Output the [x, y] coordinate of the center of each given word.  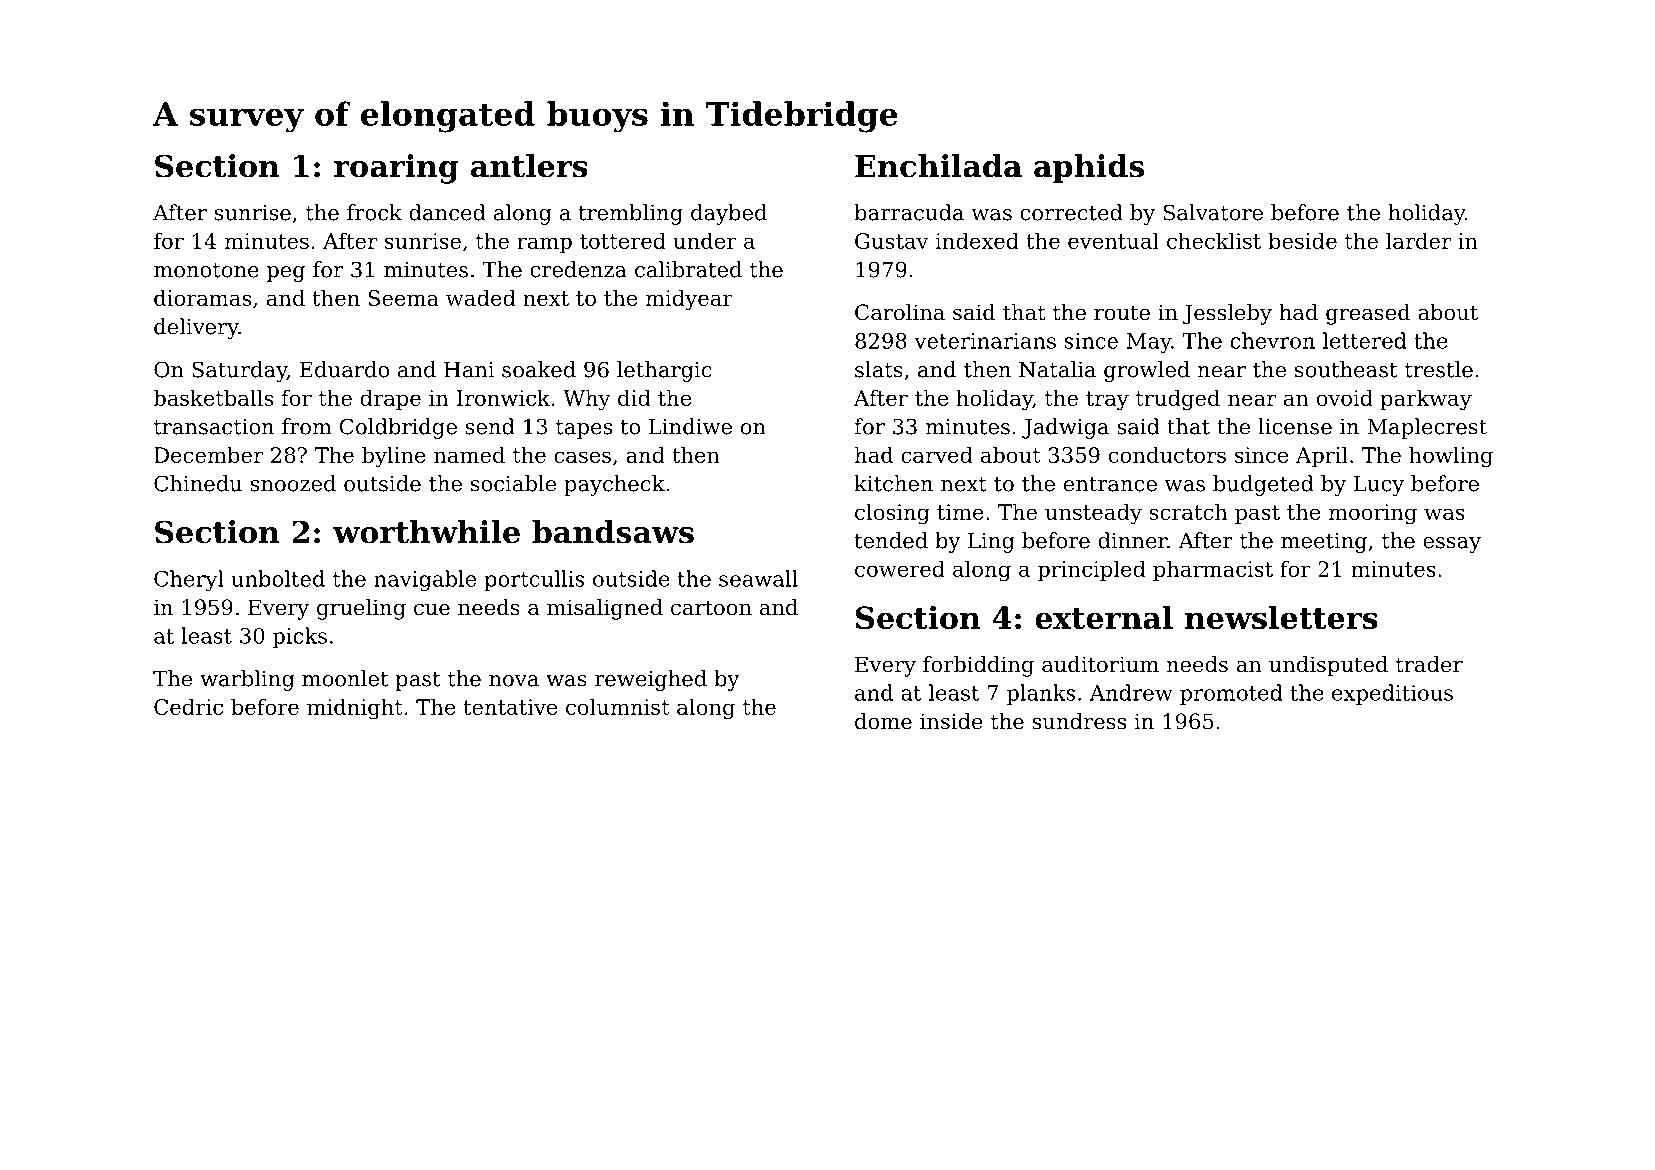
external [1104, 617]
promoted [1231, 694]
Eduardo [344, 369]
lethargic [664, 371]
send [490, 426]
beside [1302, 240]
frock [374, 212]
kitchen [893, 483]
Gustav [892, 241]
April [1322, 456]
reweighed [651, 680]
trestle [1439, 369]
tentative [510, 707]
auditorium [1100, 664]
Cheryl [189, 580]
